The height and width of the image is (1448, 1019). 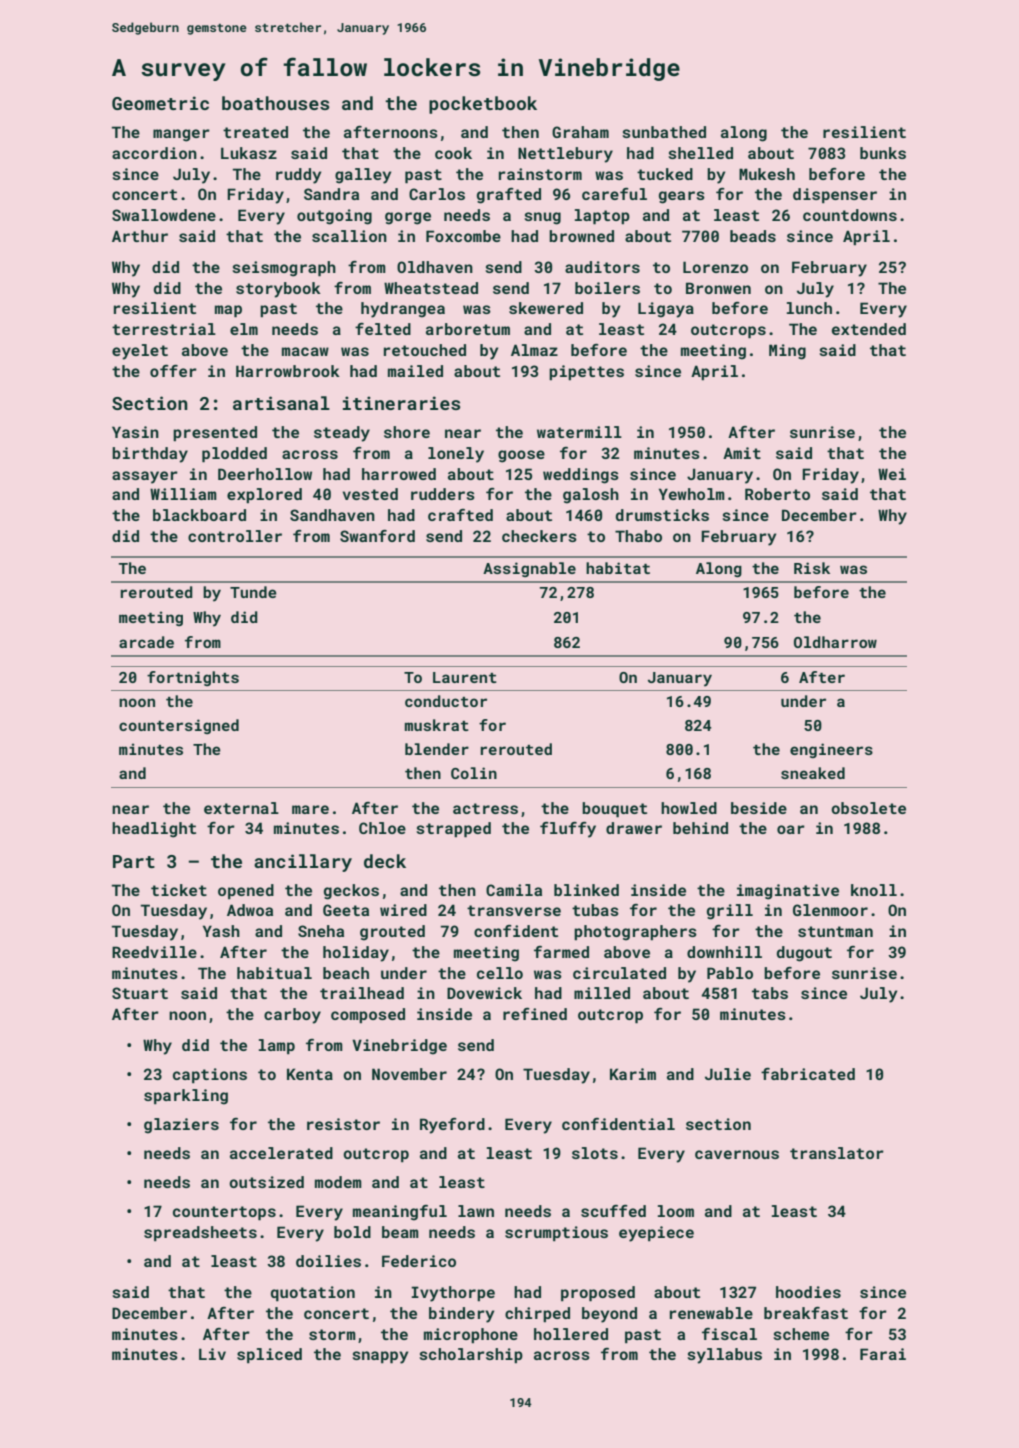 What do you see at coordinates (275, 103) in the image?
I see `boathouses` at bounding box center [275, 103].
